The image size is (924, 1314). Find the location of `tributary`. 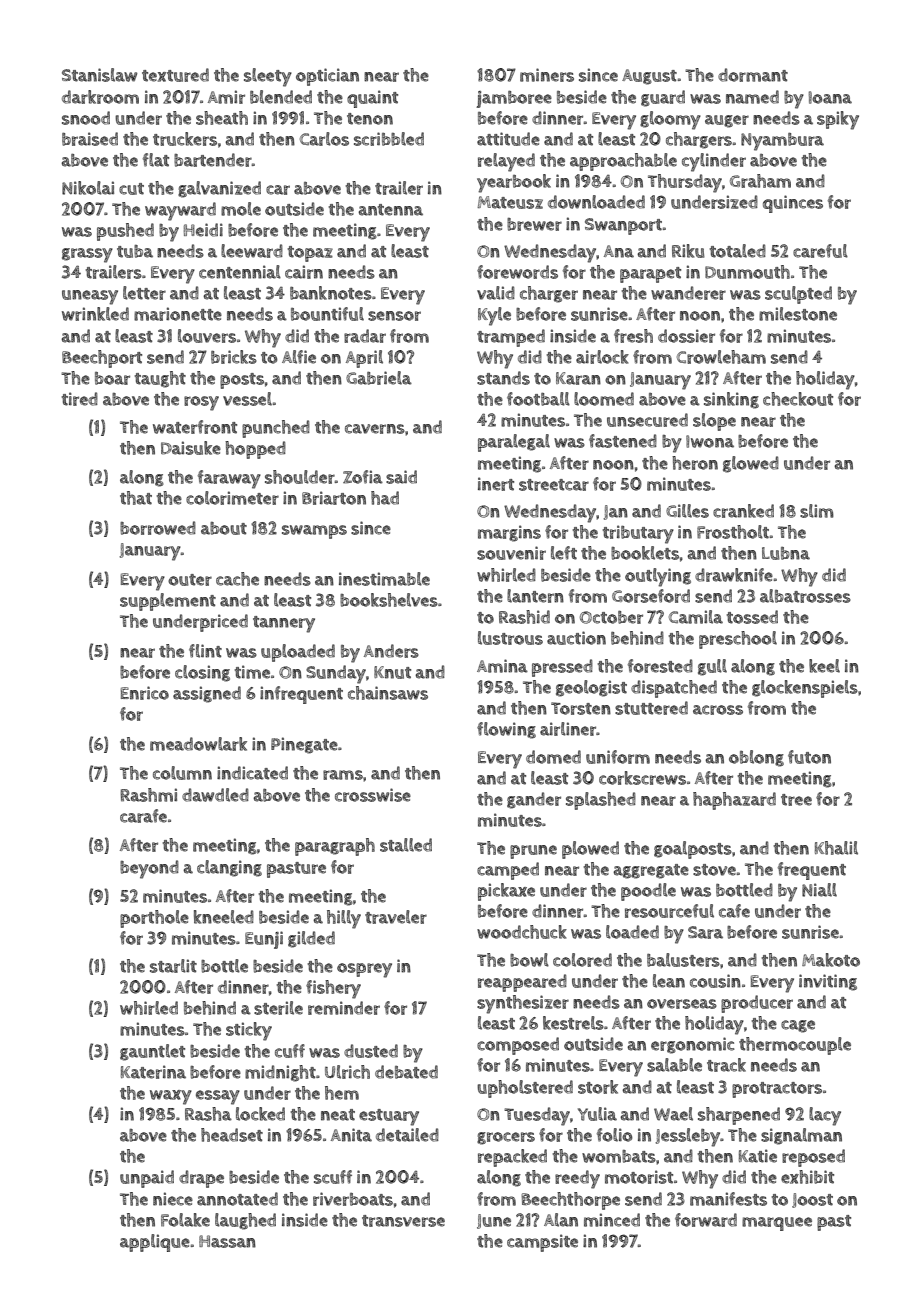

tributary is located at coordinates (638, 534).
